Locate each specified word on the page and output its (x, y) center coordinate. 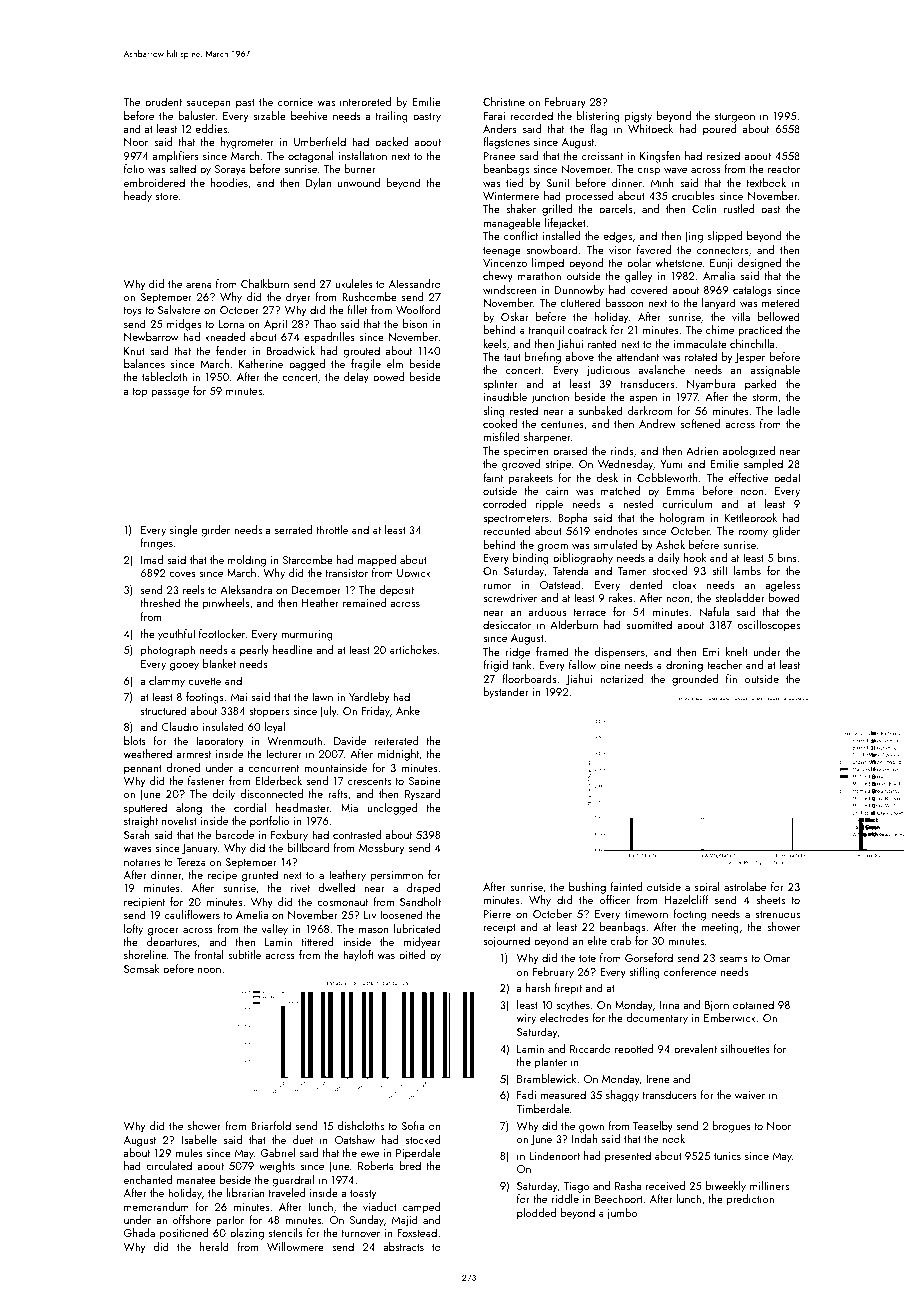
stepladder (740, 598)
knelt (737, 651)
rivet (300, 888)
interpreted (365, 102)
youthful (176, 635)
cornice (295, 102)
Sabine (425, 780)
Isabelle (199, 1139)
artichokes (413, 649)
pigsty (638, 117)
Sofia (412, 1125)
